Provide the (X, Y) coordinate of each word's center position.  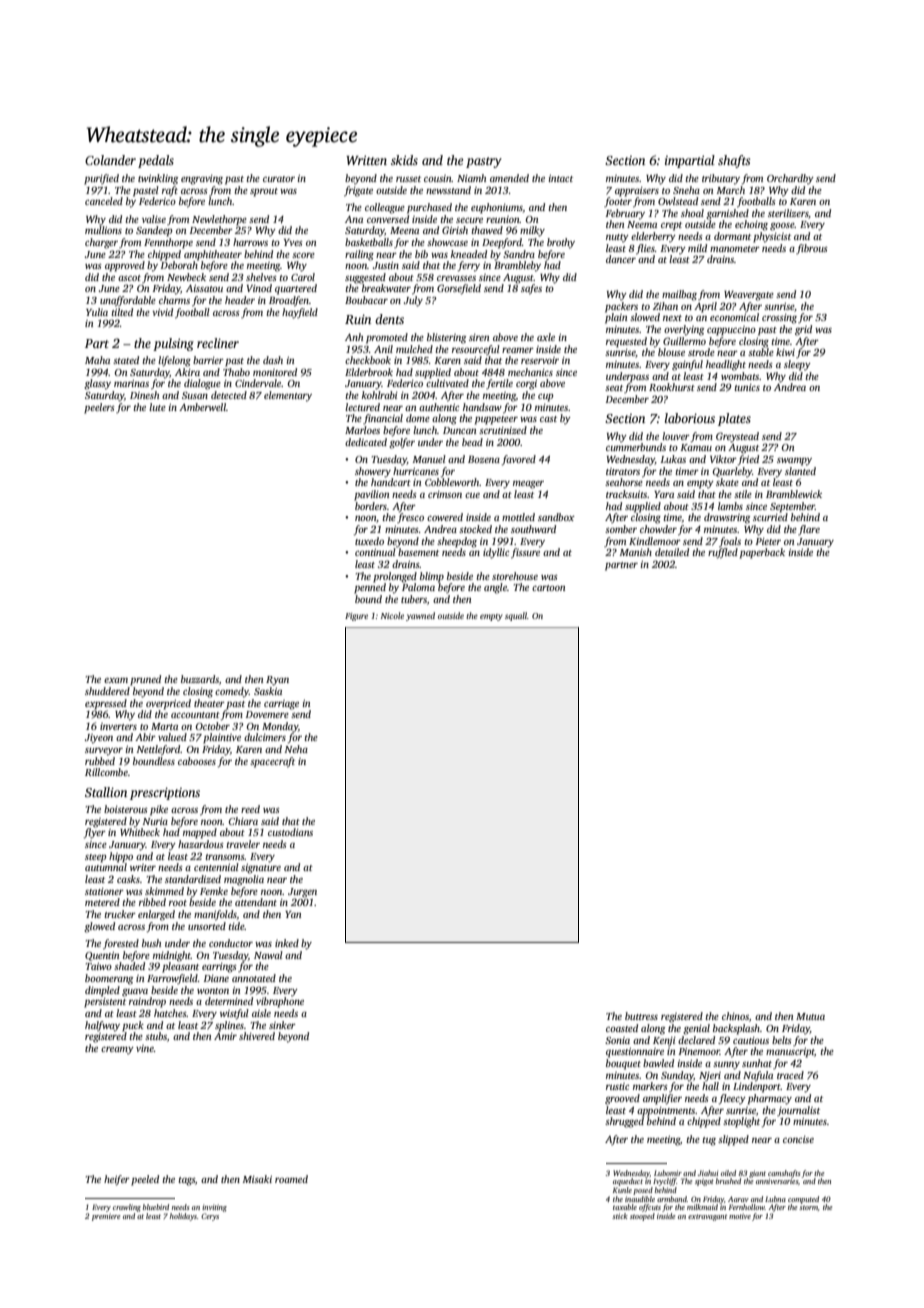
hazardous (201, 844)
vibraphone (280, 1002)
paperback (762, 553)
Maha (97, 360)
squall (516, 616)
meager (528, 485)
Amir (225, 1036)
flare (809, 530)
